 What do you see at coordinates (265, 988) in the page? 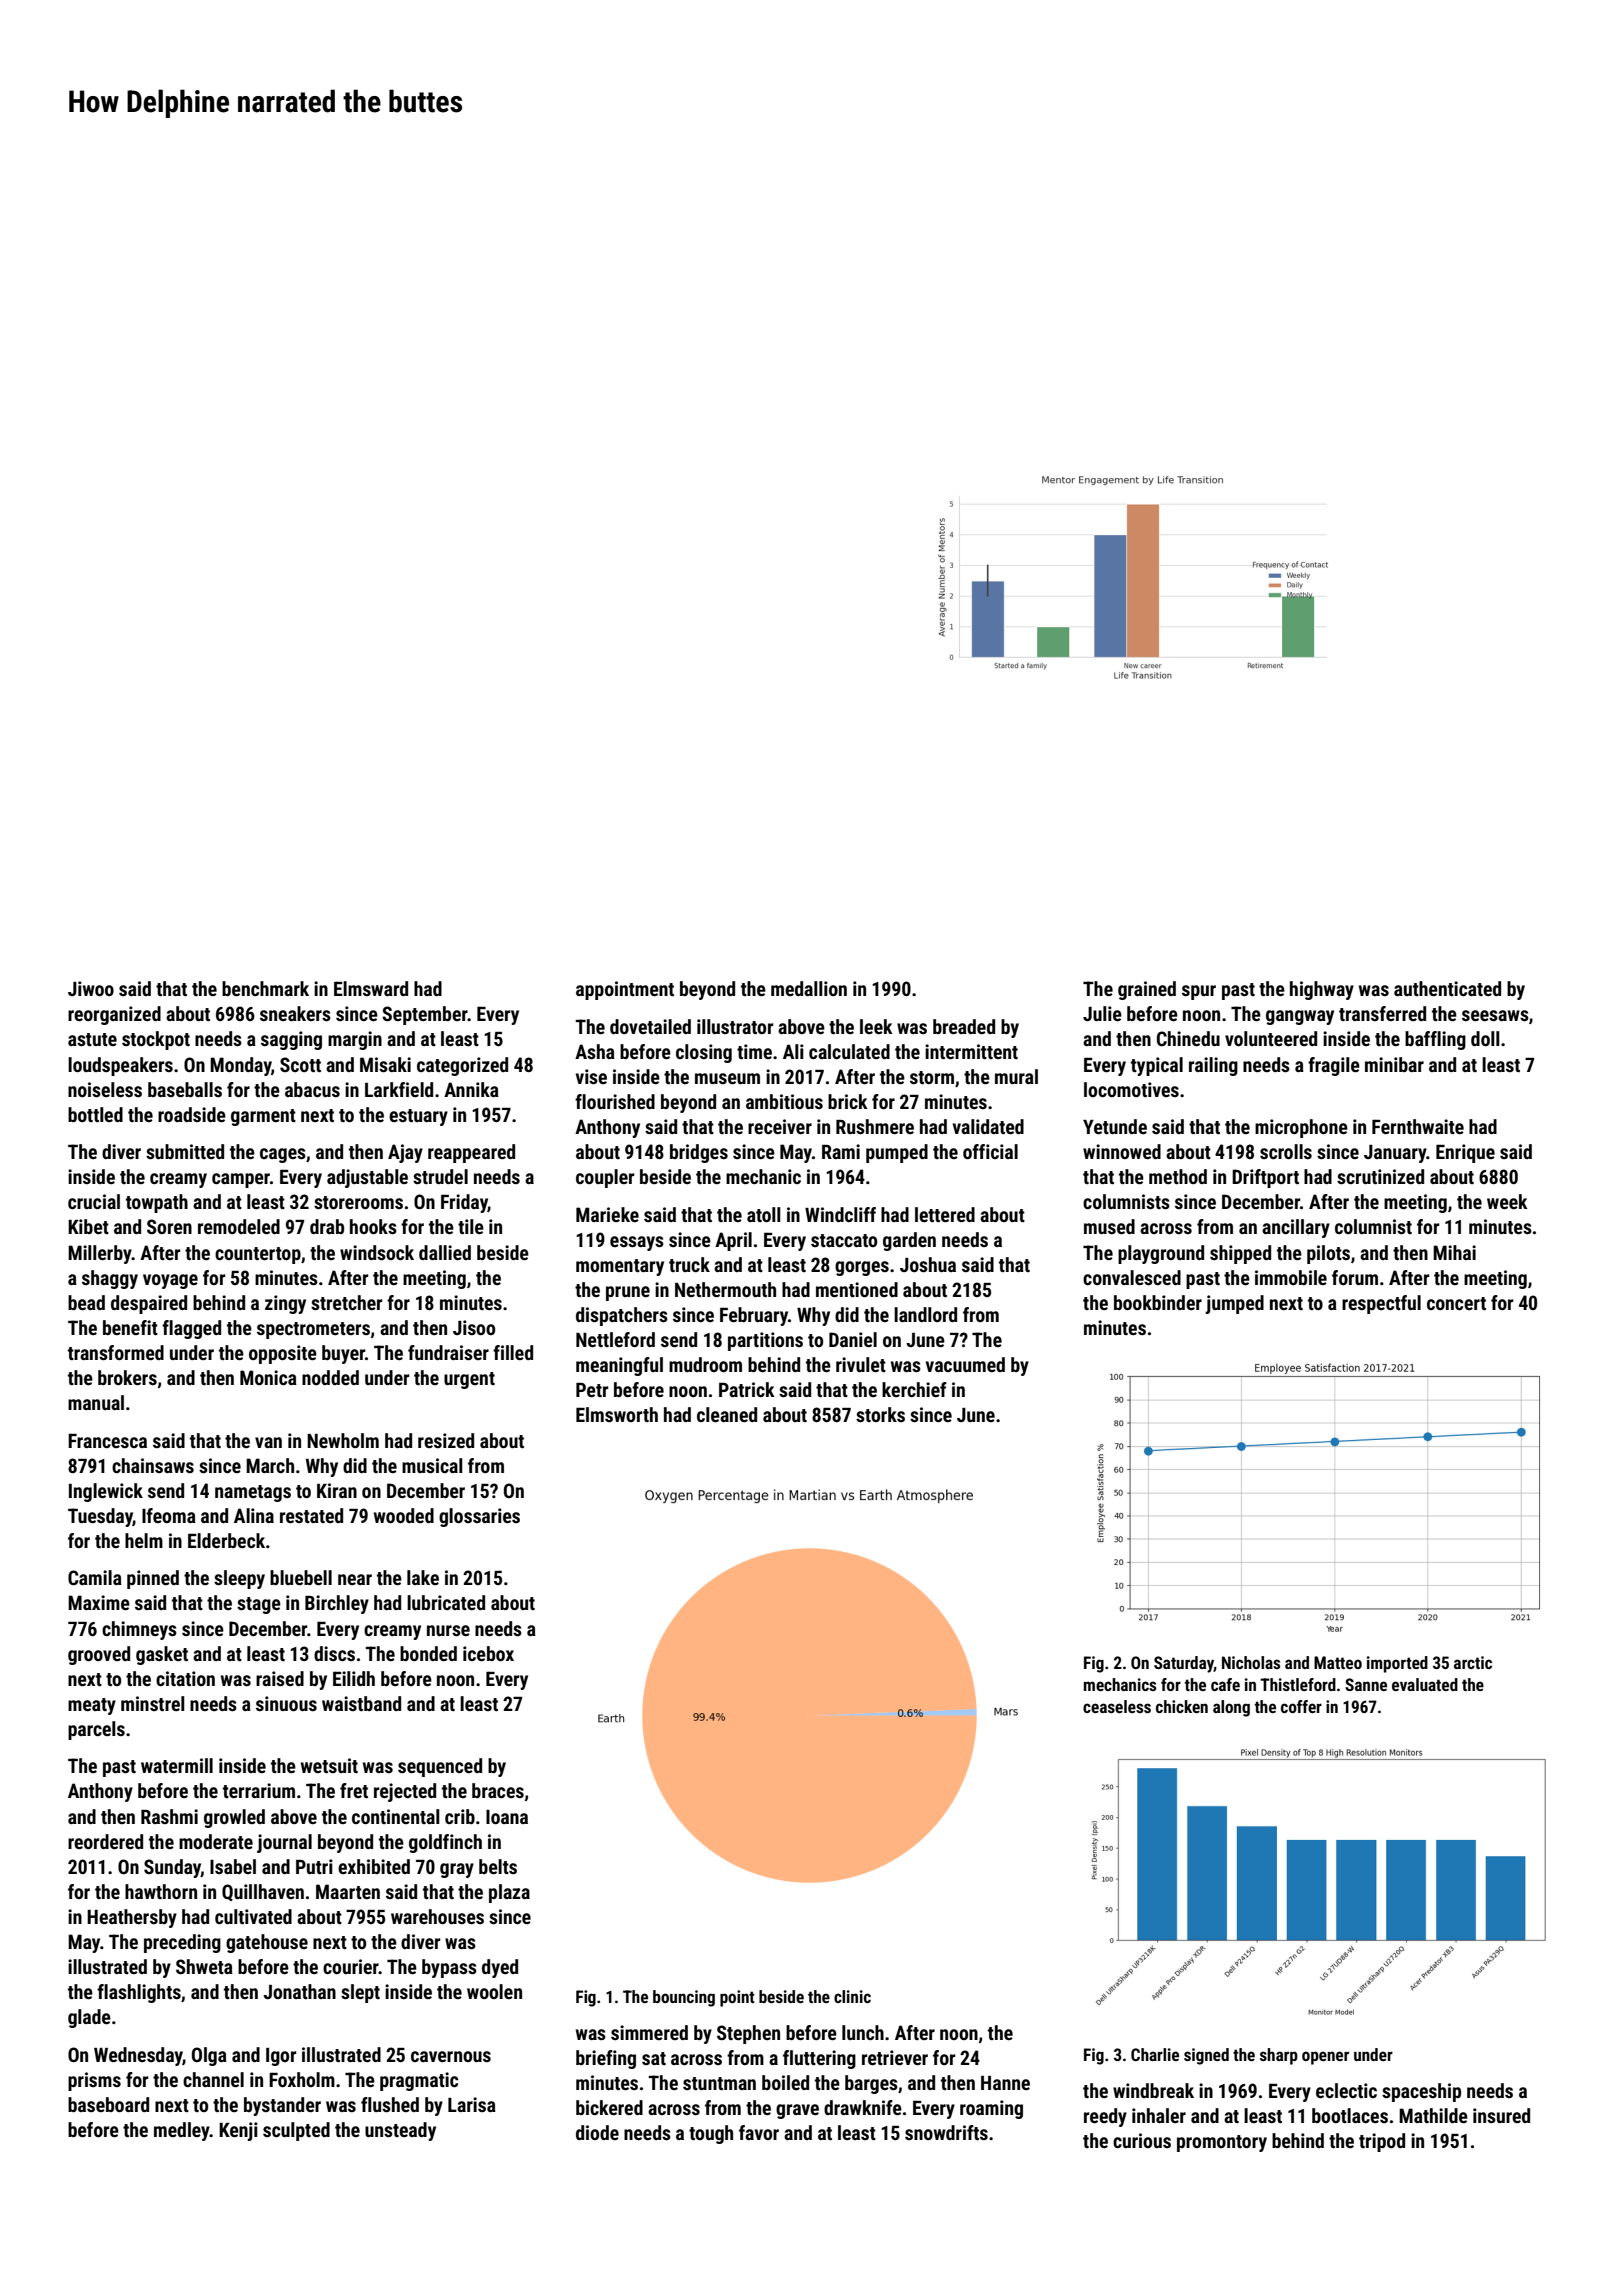
I see `benchmark` at bounding box center [265, 988].
